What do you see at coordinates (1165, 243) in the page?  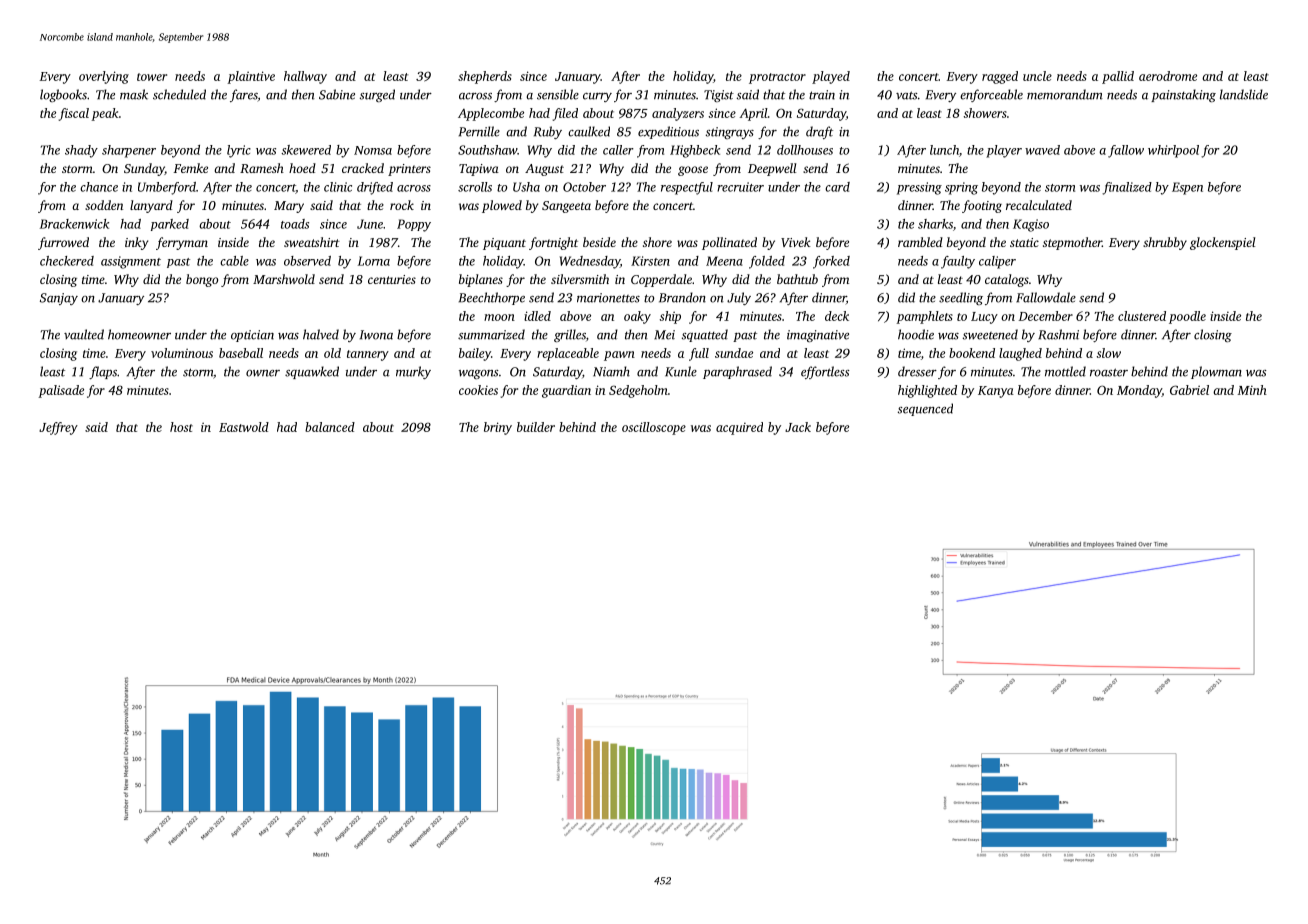 I see `shrubby` at bounding box center [1165, 243].
